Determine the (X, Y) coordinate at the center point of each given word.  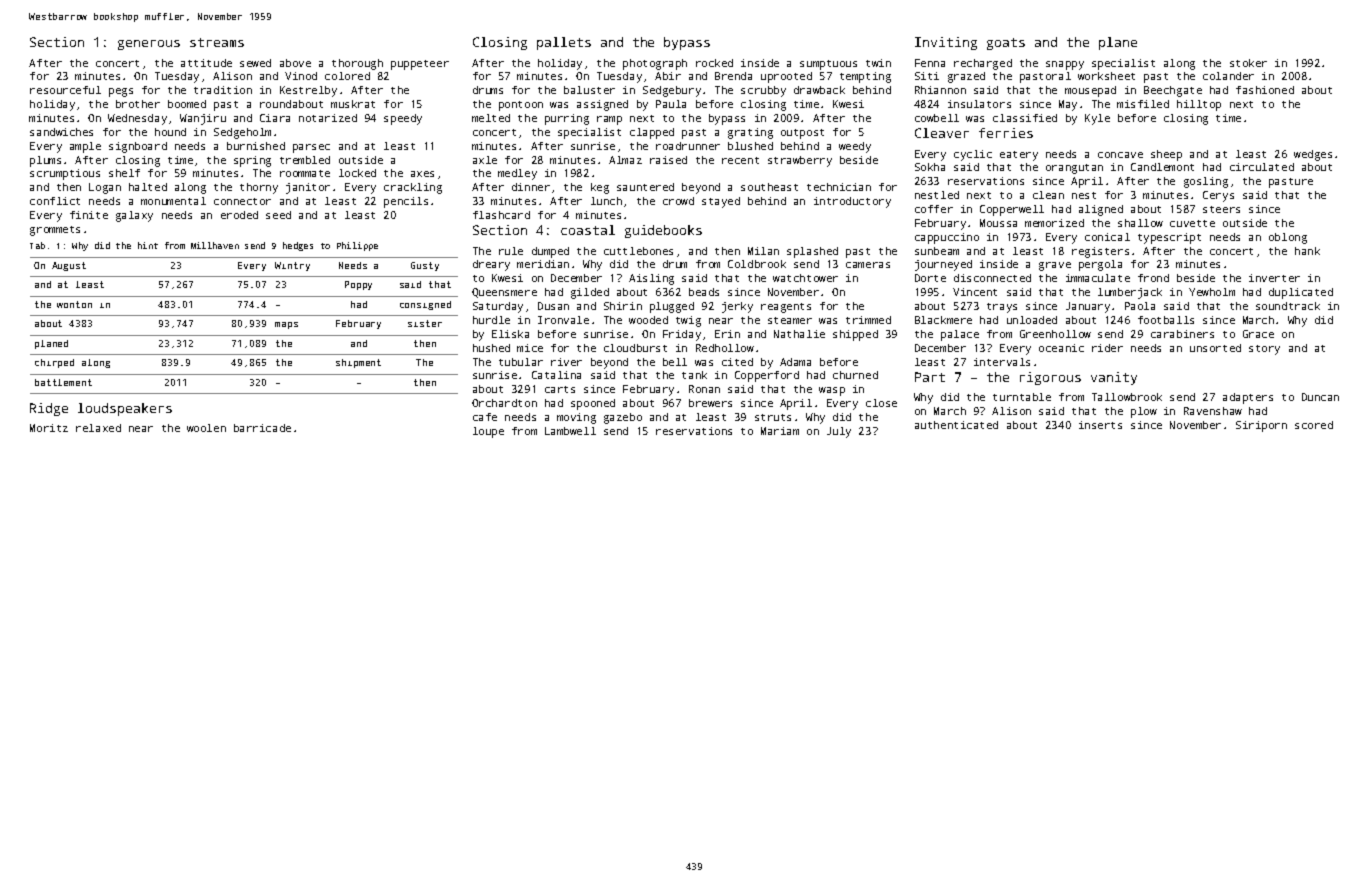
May (1068, 105)
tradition (223, 90)
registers (1100, 252)
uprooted (786, 77)
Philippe (357, 246)
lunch (606, 201)
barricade (262, 428)
